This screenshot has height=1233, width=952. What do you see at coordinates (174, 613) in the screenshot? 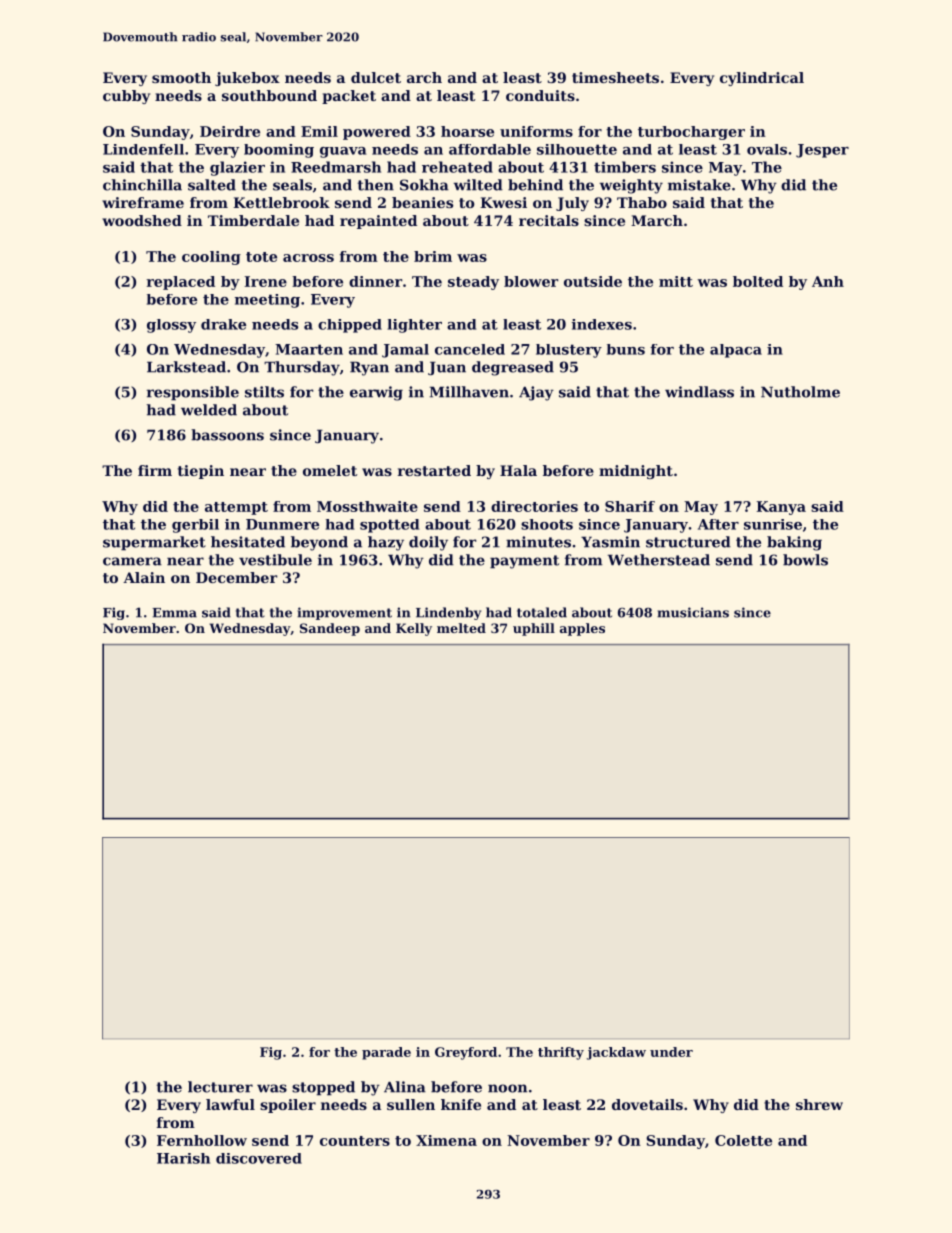
I see `Emma` at bounding box center [174, 613].
